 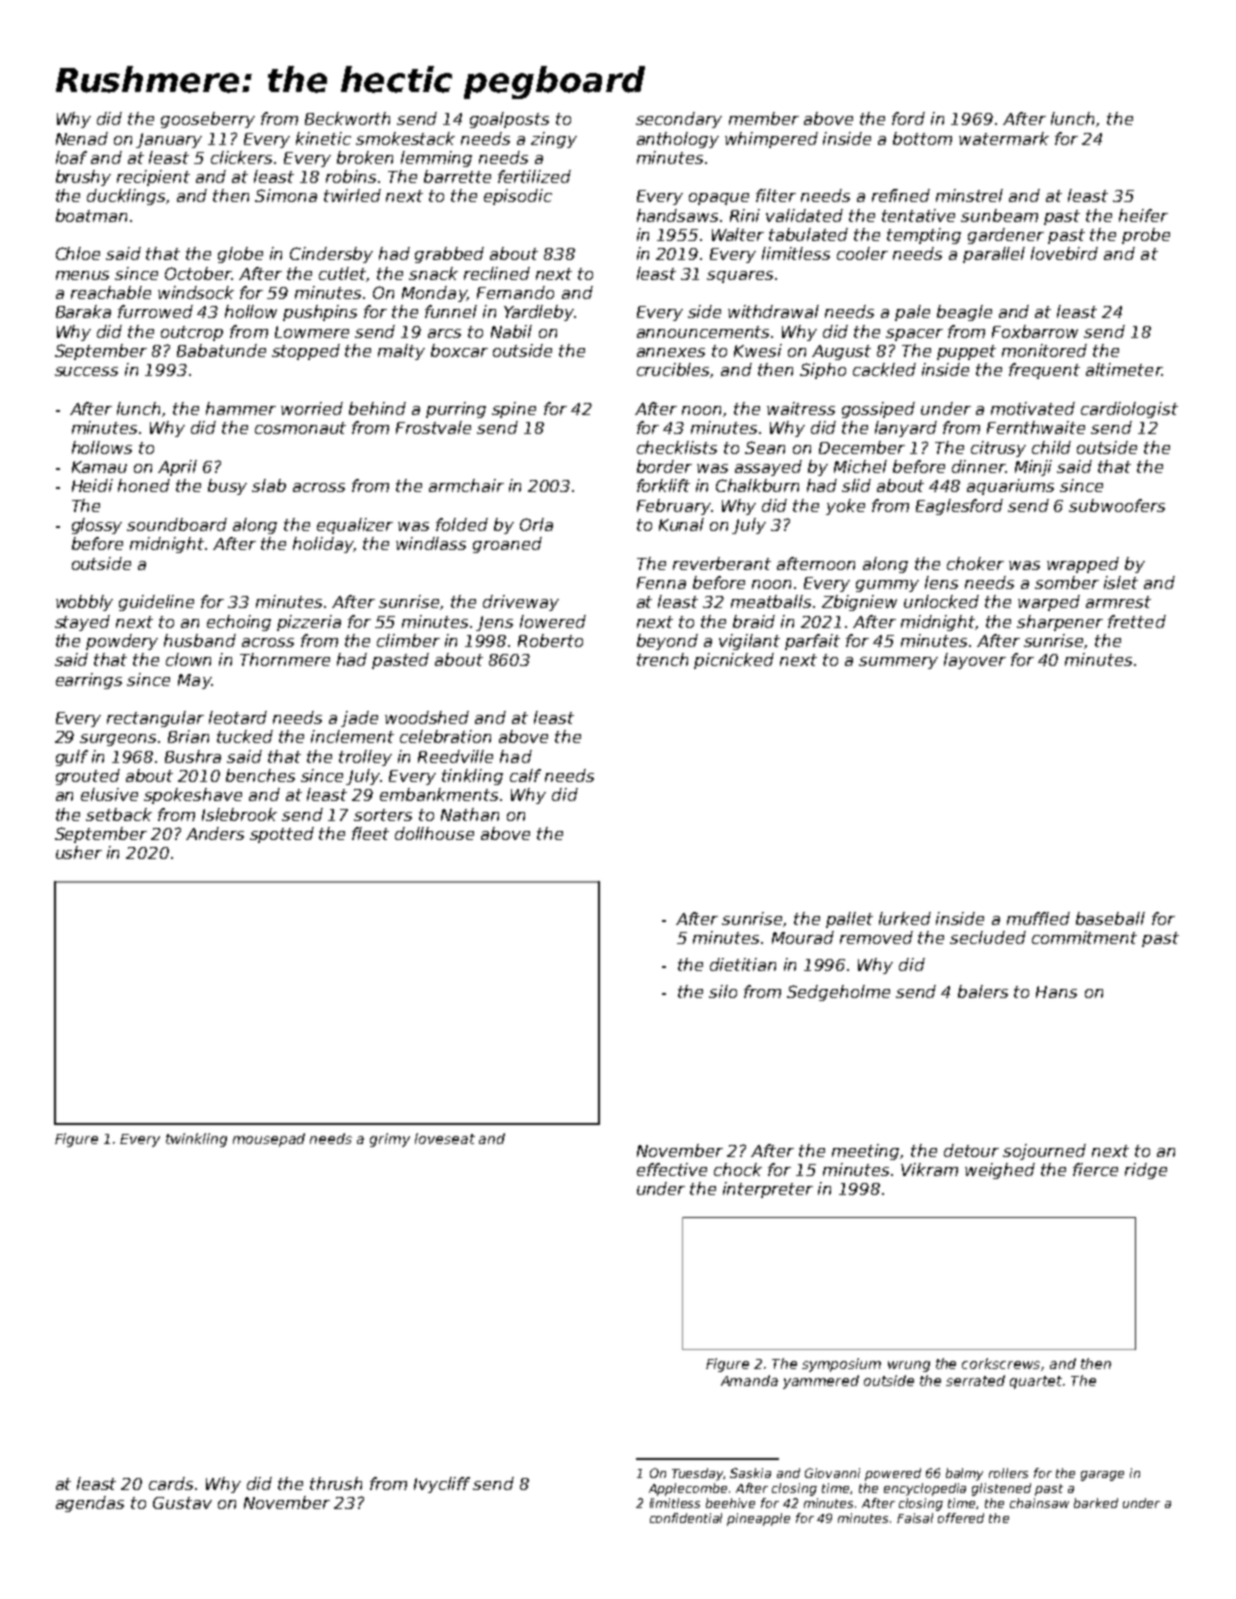 I want to click on Vikram, so click(x=929, y=1169).
